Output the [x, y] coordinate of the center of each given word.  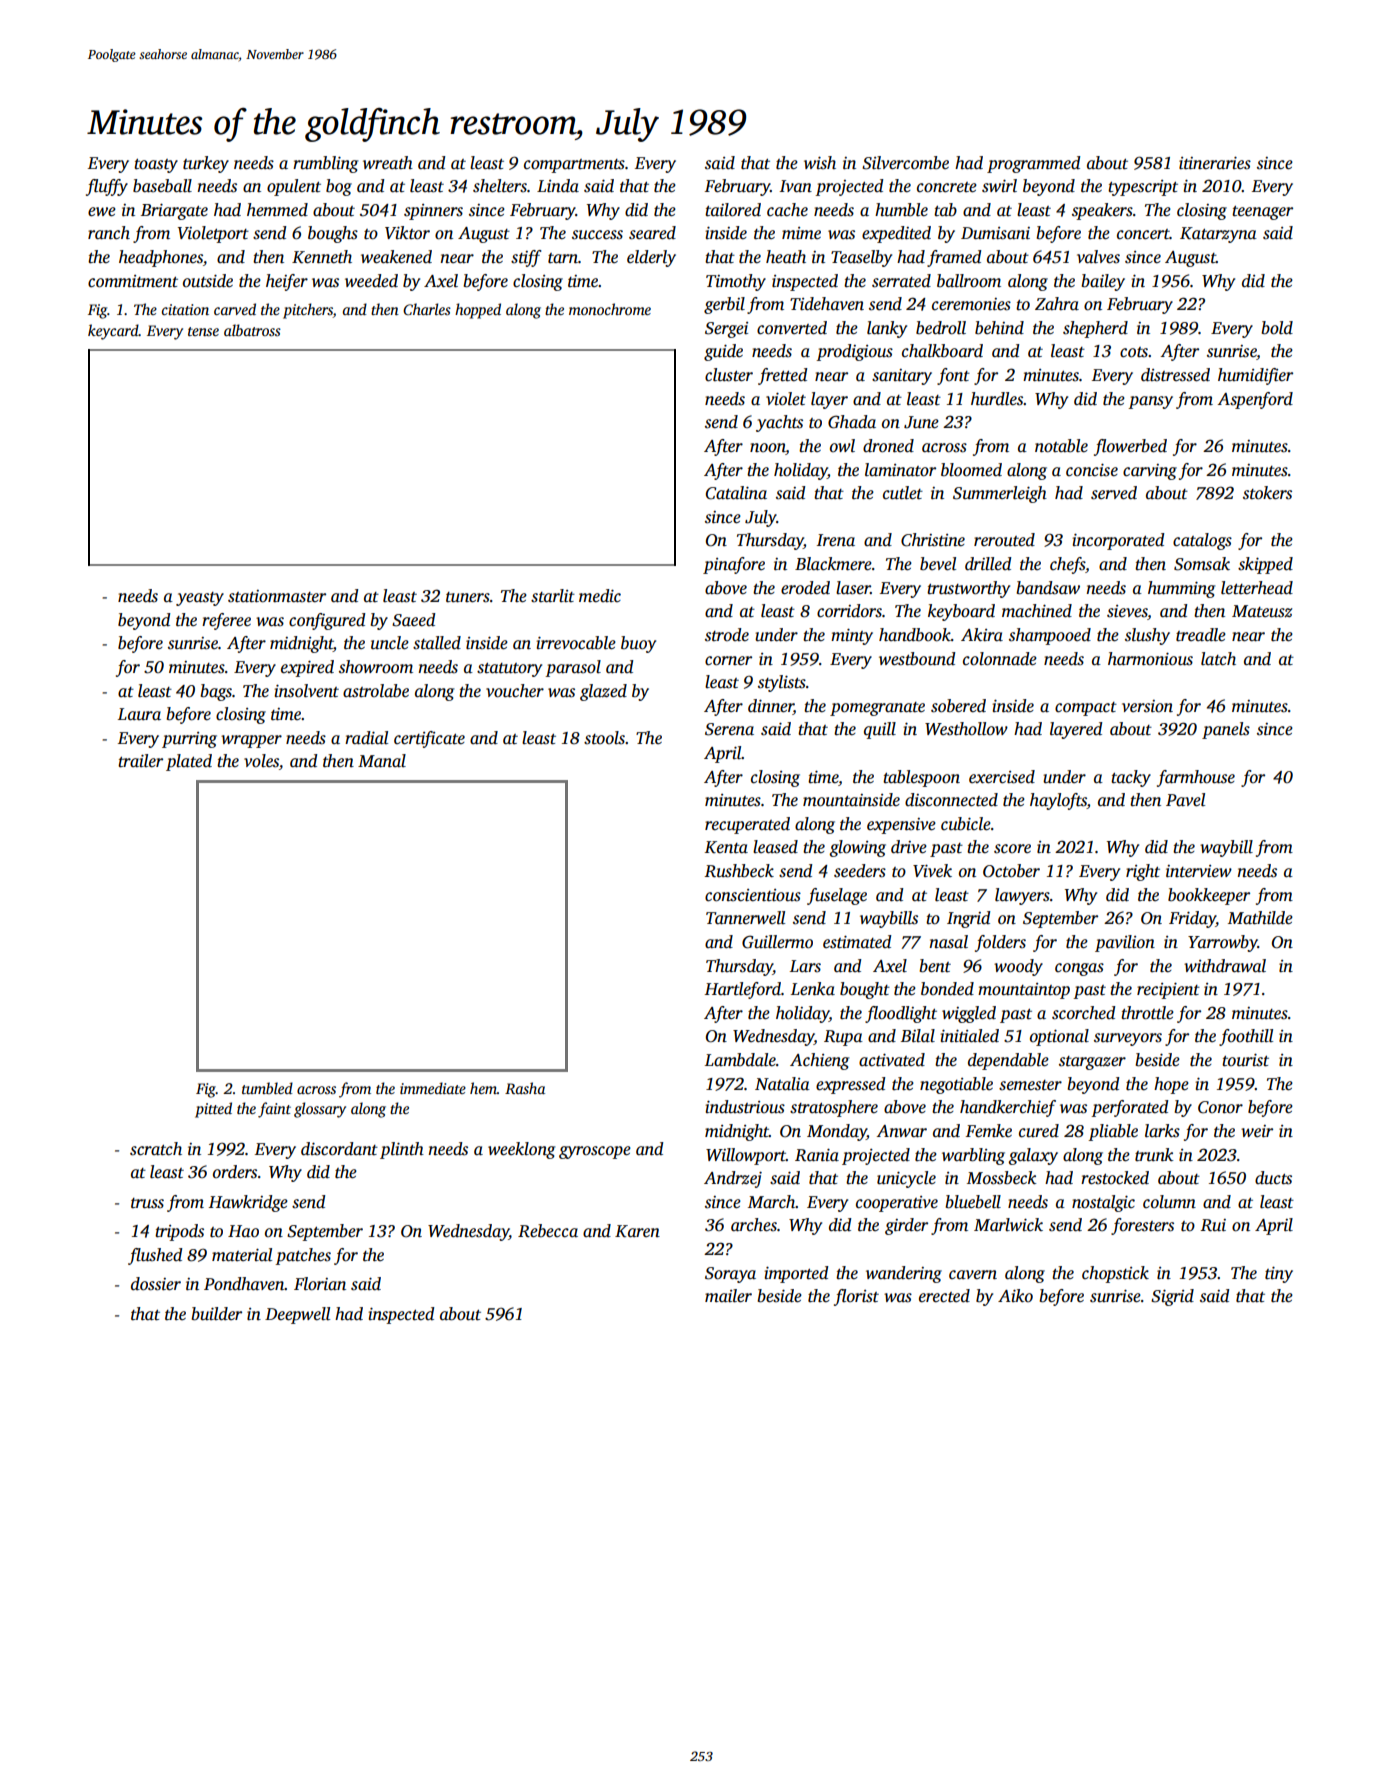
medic [600, 595]
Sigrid [1172, 1297]
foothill [1246, 1037]
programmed [1033, 164]
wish [820, 162]
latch [1218, 659]
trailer [140, 761]
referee [226, 621]
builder [216, 1314]
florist [856, 1297]
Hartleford [742, 990]
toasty [156, 166]
